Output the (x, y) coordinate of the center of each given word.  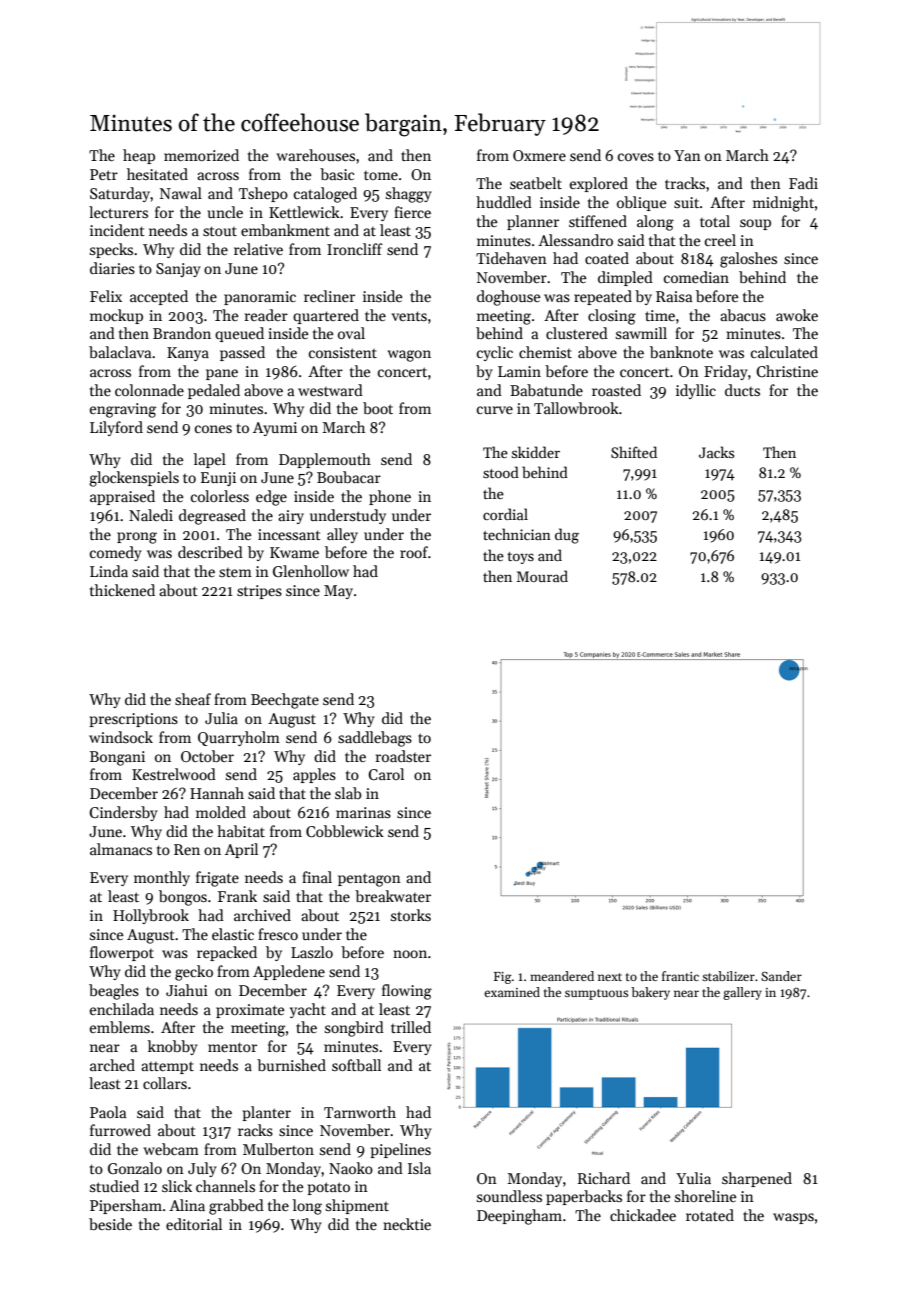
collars (165, 1083)
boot (378, 408)
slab (348, 793)
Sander (781, 976)
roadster (403, 756)
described (210, 552)
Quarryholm (239, 738)
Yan (687, 155)
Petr (104, 174)
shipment (357, 1206)
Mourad (542, 576)
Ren (187, 849)
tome (381, 175)
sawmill (641, 333)
